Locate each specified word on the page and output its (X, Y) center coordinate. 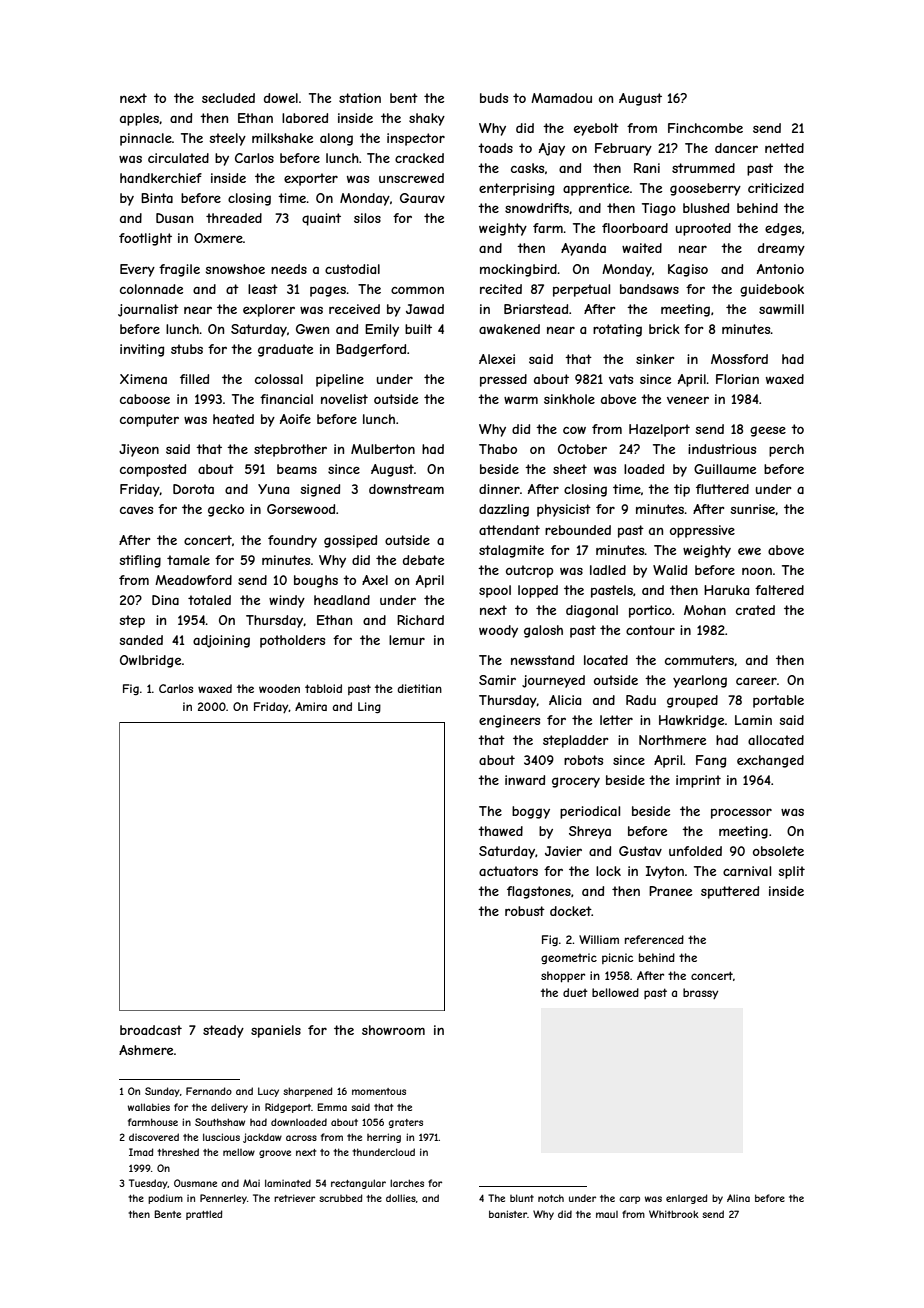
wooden (279, 688)
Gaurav (422, 198)
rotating (617, 330)
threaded (234, 218)
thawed (500, 831)
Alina (738, 1198)
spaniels (276, 1031)
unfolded (695, 851)
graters (406, 1123)
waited (642, 248)
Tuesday (148, 1184)
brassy (700, 993)
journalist (148, 310)
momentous (379, 1091)
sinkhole (569, 399)
